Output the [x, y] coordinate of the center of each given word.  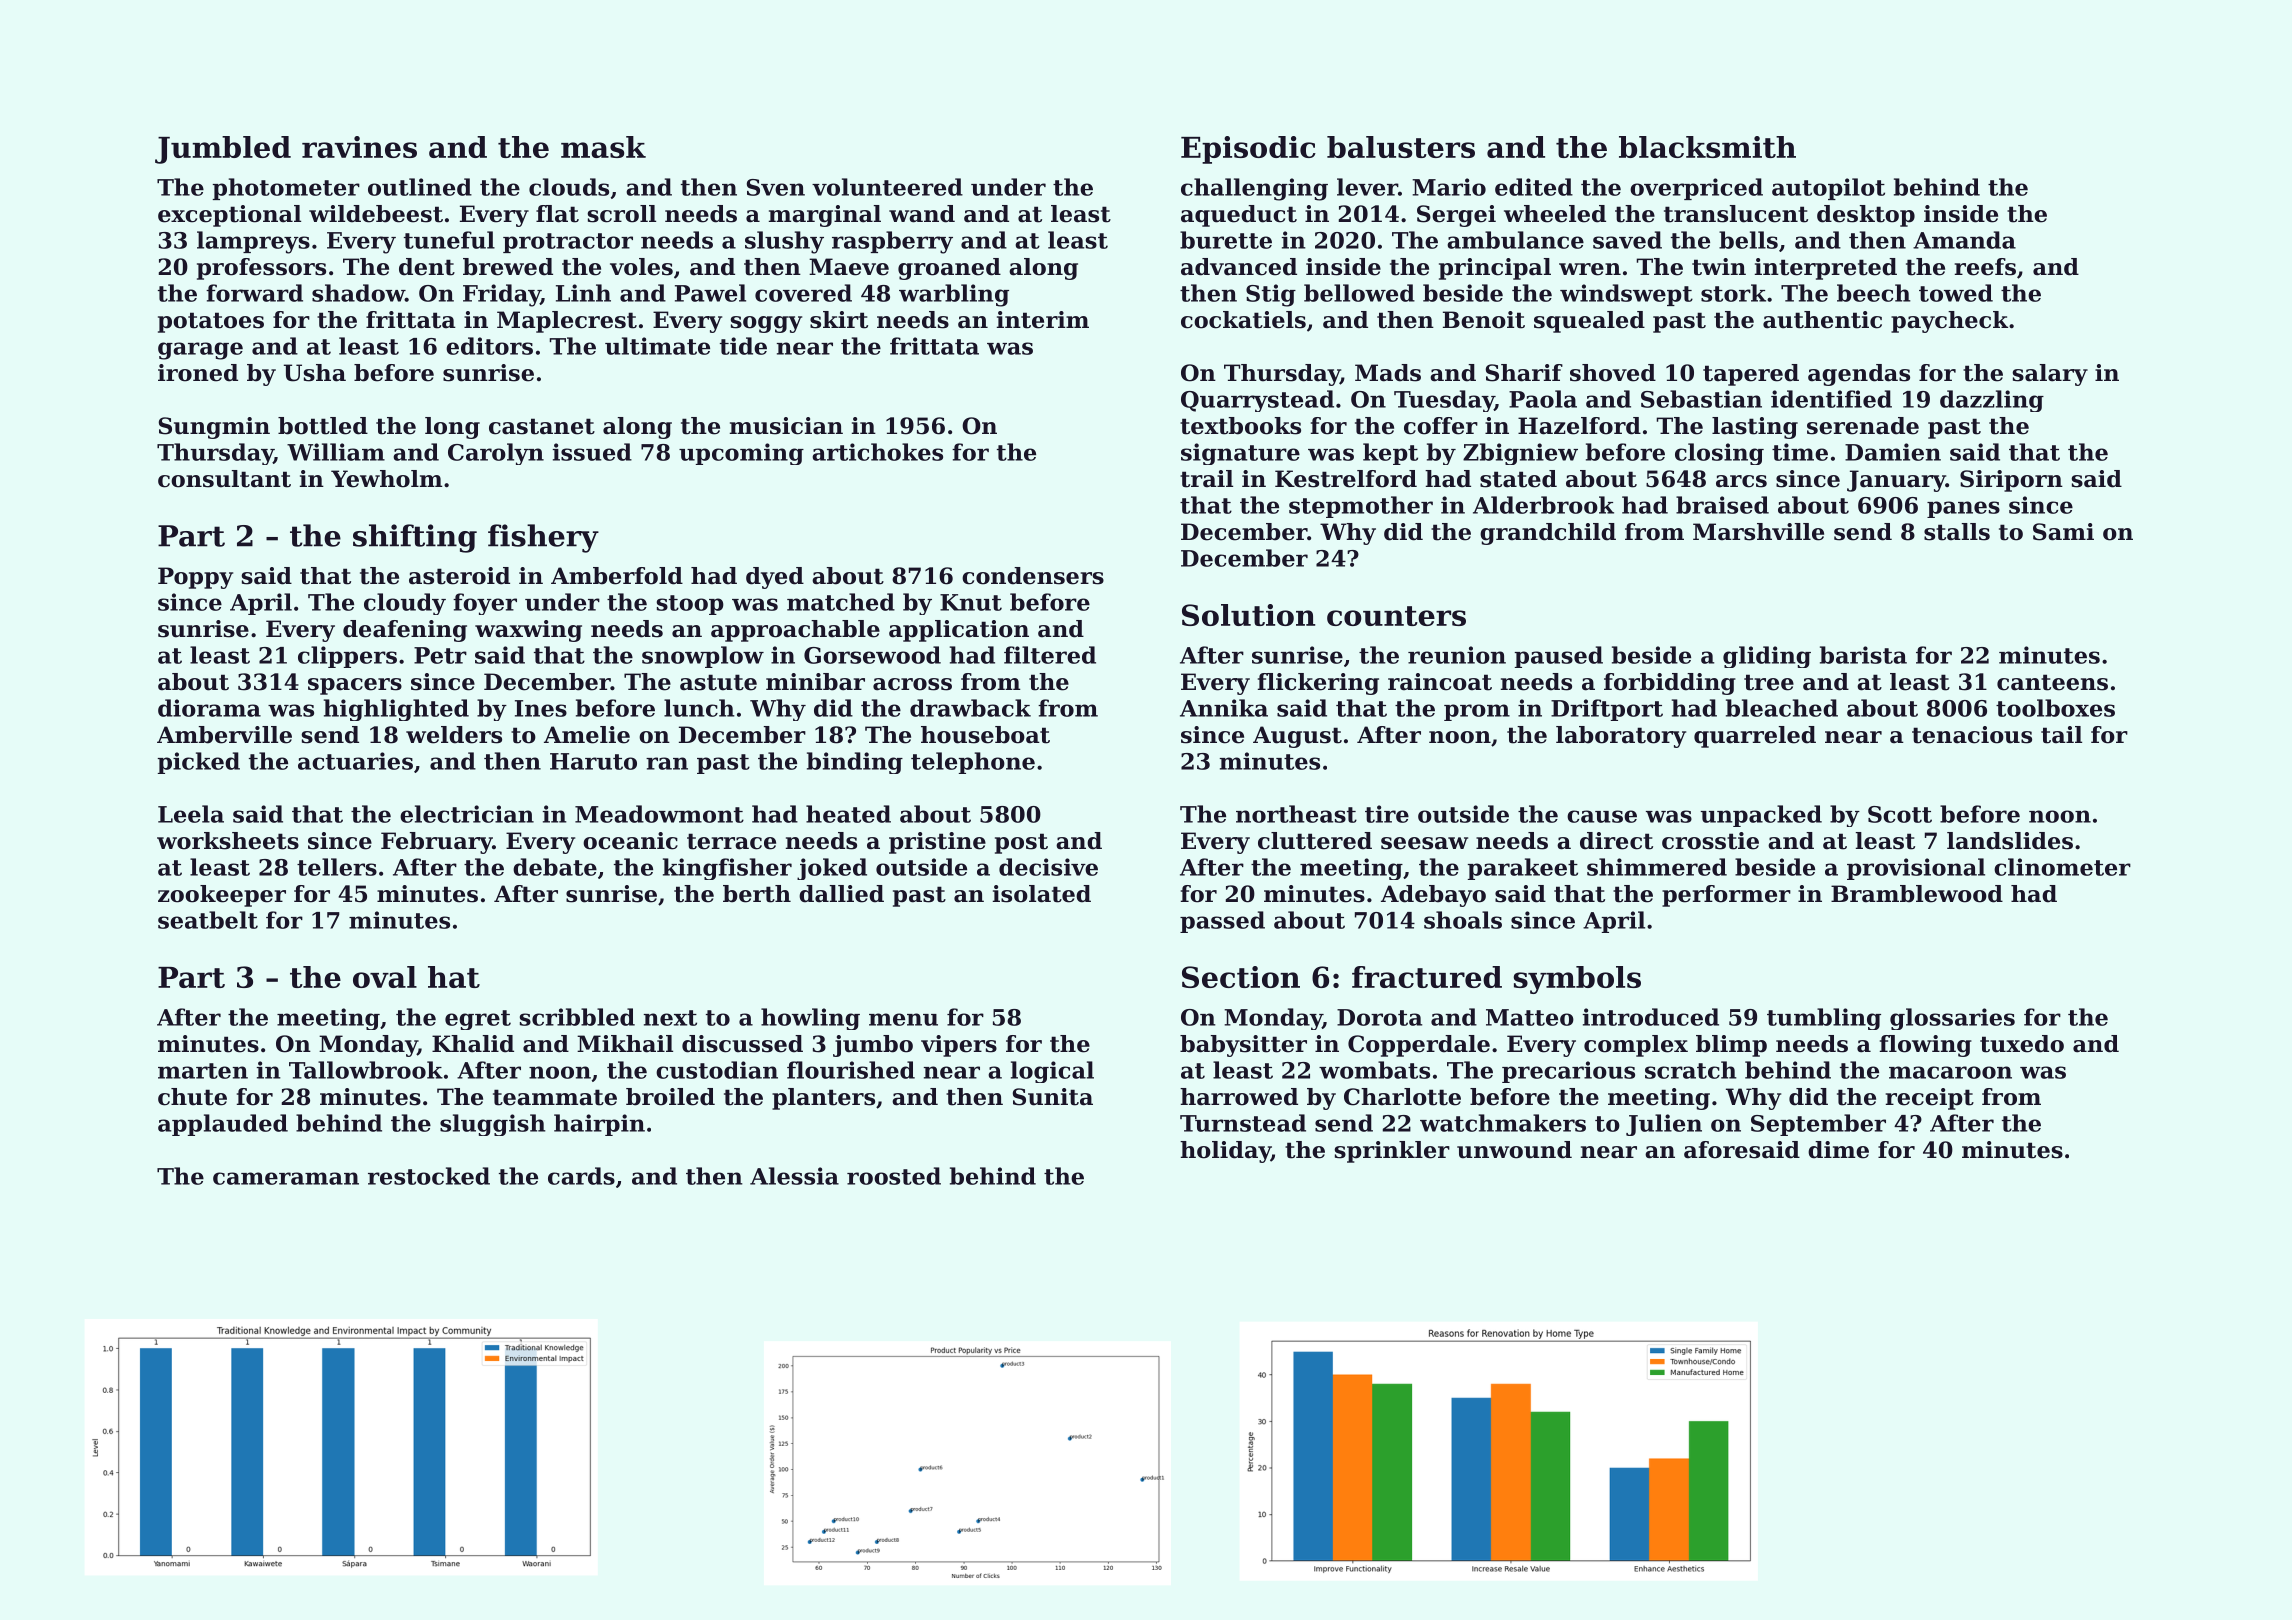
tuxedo [2022, 1044]
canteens [2052, 682]
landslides [2010, 841]
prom [1477, 712]
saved [1627, 240]
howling [810, 1019]
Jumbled [223, 150]
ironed [198, 373]
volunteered [887, 187]
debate [555, 867]
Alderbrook [1543, 505]
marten [203, 1071]
